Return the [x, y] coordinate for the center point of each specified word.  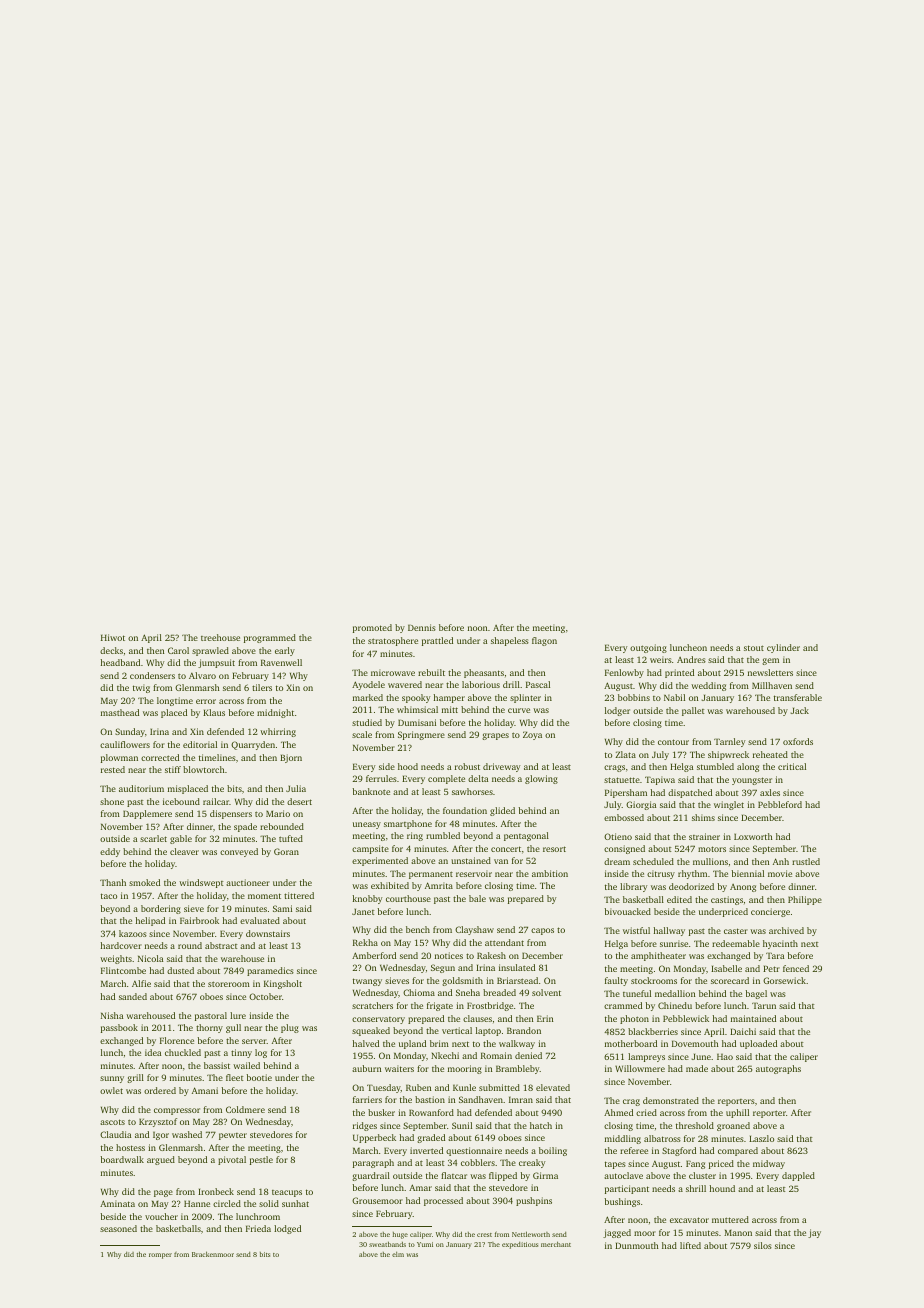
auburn [366, 1068]
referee [634, 1150]
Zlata [625, 754]
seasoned [118, 1228]
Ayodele [368, 685]
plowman [119, 758]
